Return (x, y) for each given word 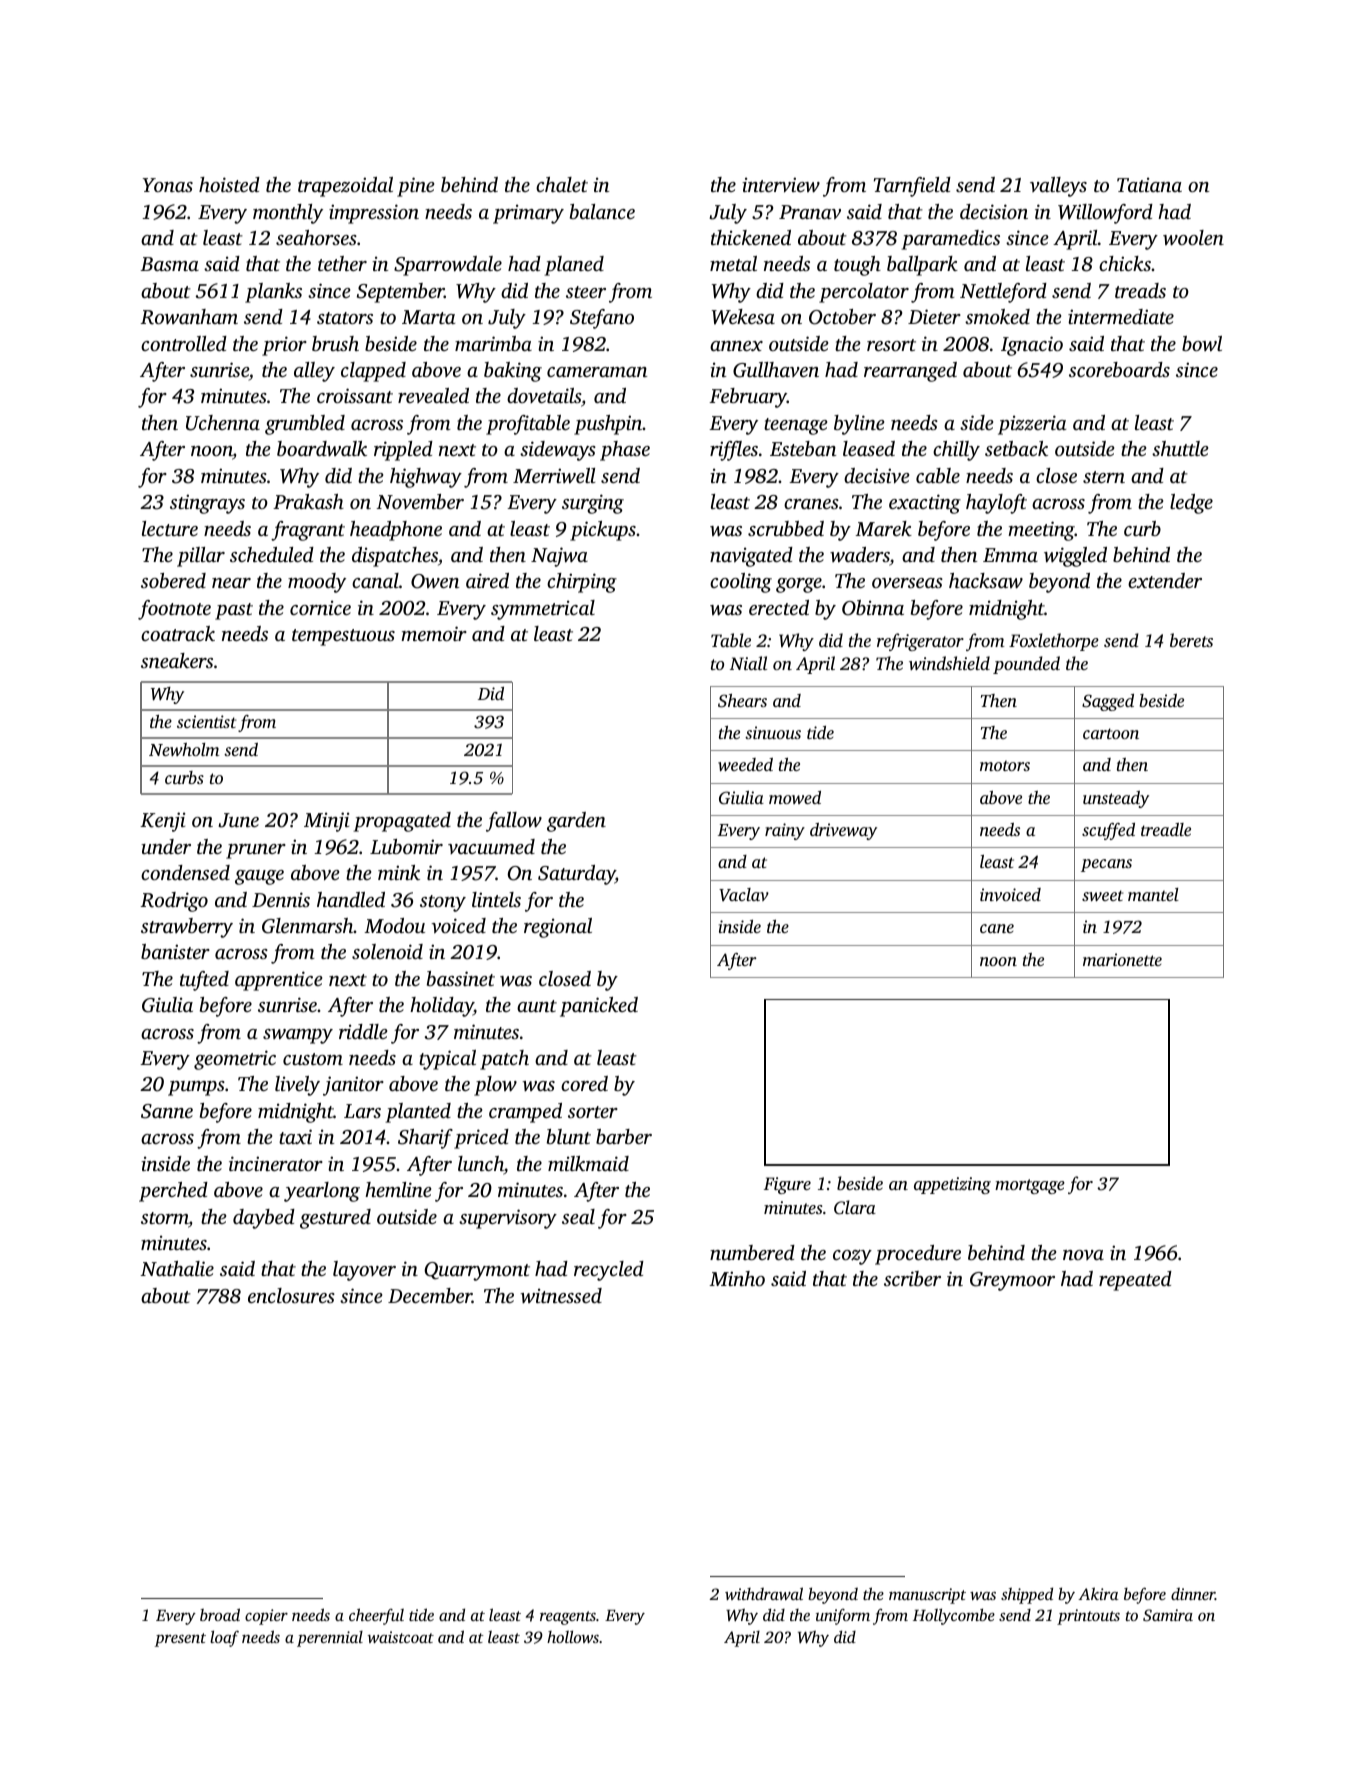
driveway (843, 831)
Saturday (576, 875)
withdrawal (764, 1593)
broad (220, 1614)
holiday (442, 1007)
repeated (1135, 1281)
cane (997, 928)
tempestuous (343, 637)
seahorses (316, 237)
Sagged (1108, 702)
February (748, 398)
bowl (1202, 344)
